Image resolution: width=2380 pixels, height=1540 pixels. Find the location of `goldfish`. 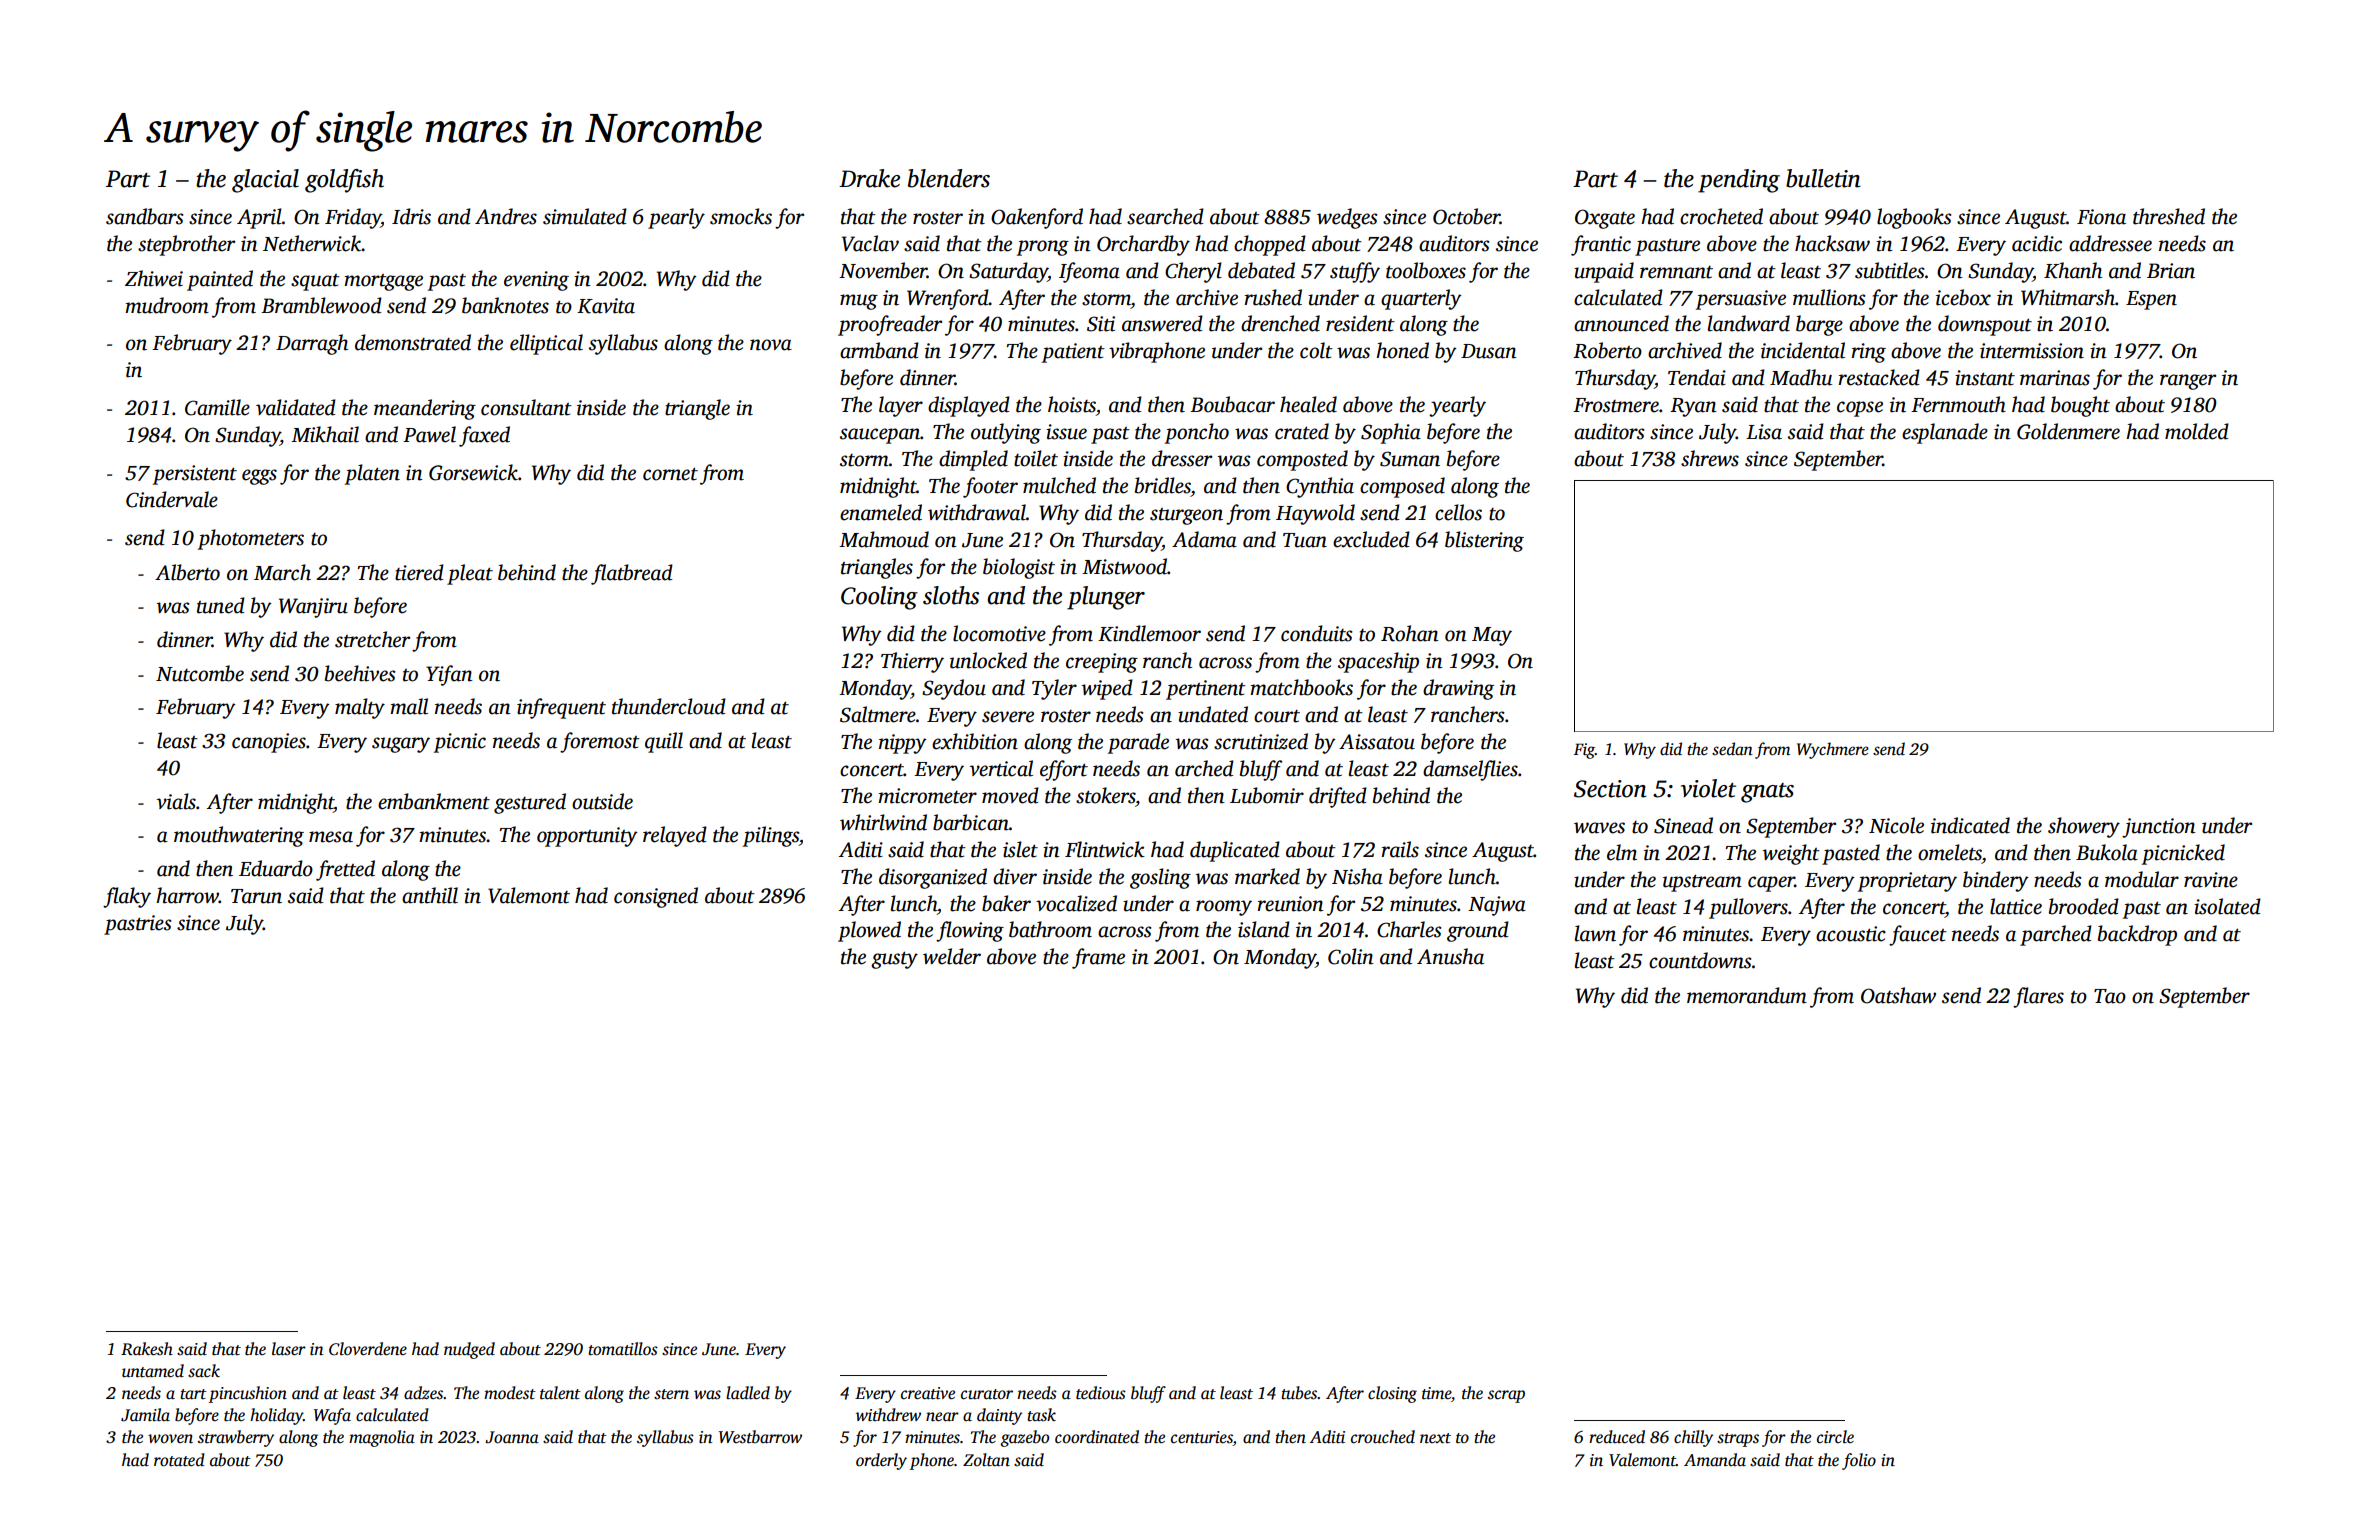

goldfish is located at coordinates (344, 181).
